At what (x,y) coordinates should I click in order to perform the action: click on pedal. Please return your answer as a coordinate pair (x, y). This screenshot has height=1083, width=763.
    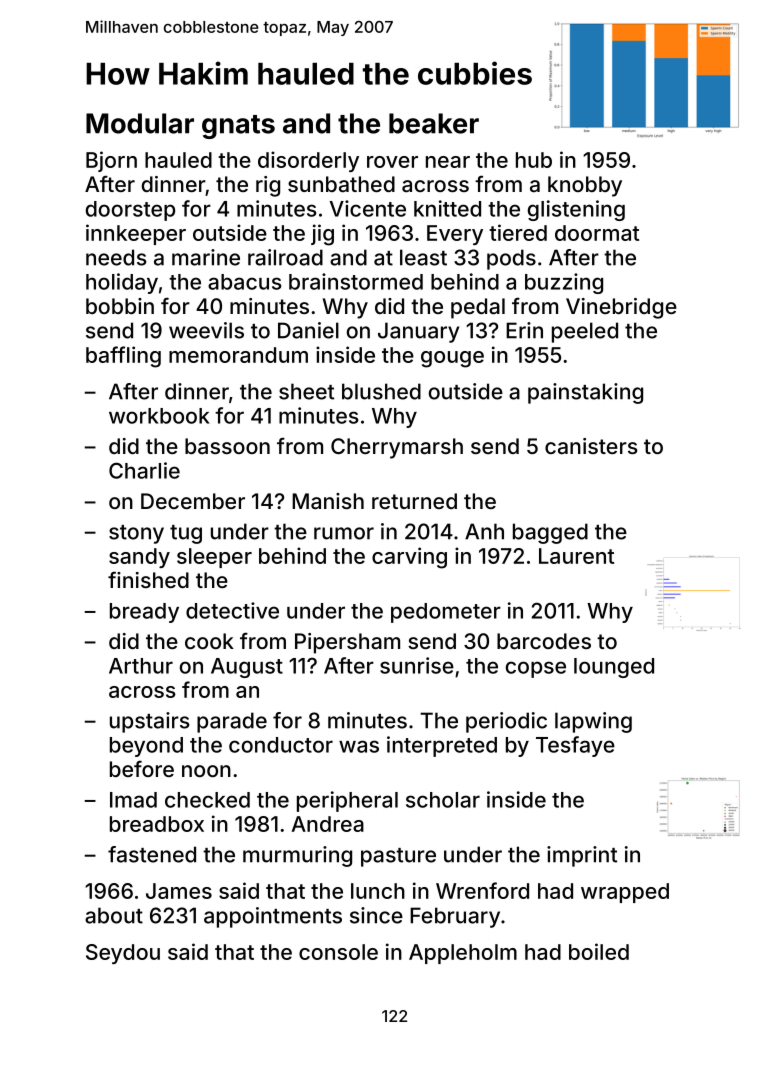
    Looking at the image, I should click on (478, 308).
